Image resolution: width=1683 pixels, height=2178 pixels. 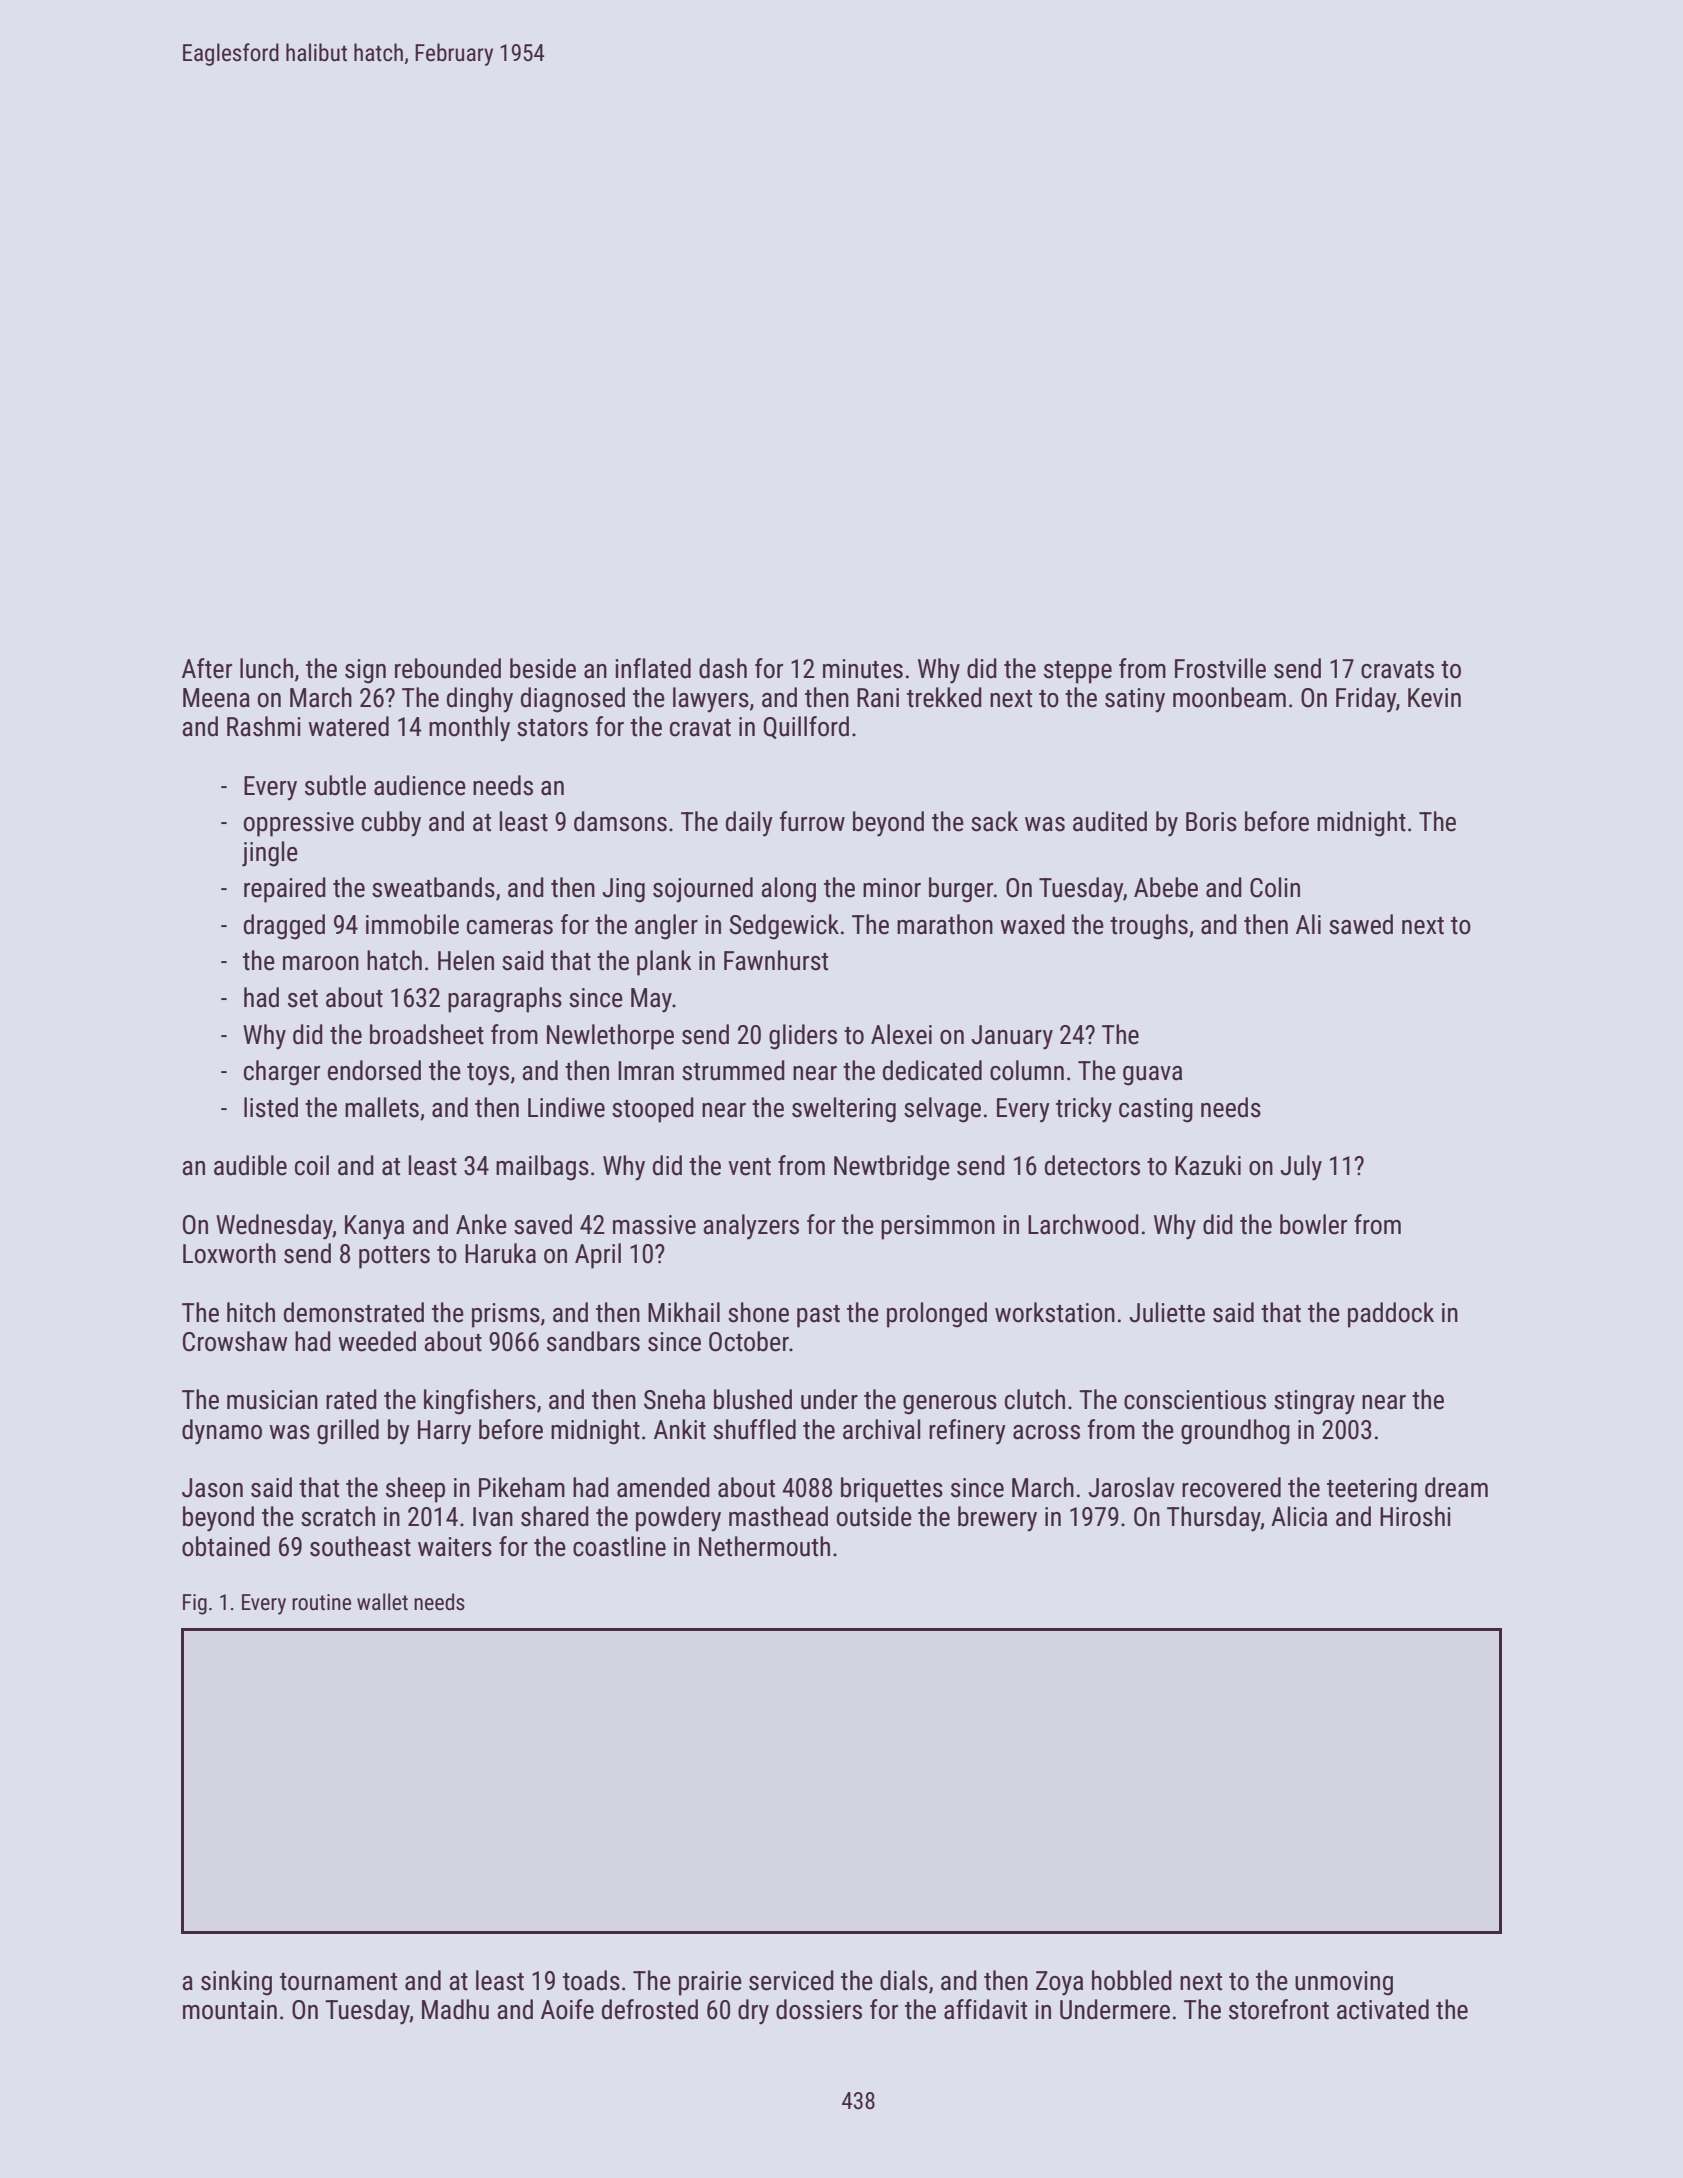 What do you see at coordinates (1361, 924) in the image?
I see `sawed` at bounding box center [1361, 924].
